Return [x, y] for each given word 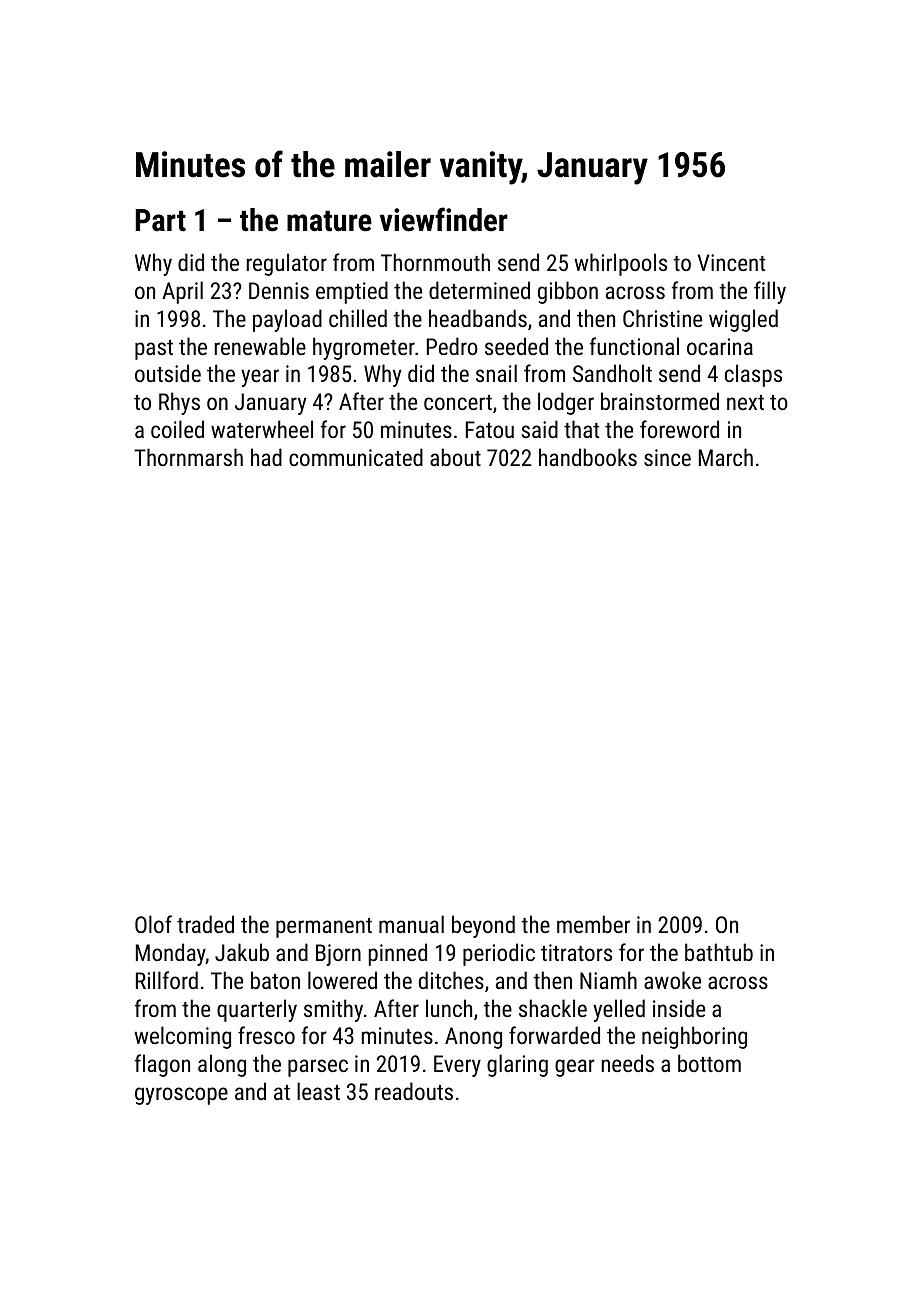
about [455, 457]
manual [411, 924]
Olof [153, 924]
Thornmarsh [188, 457]
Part [161, 220]
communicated [356, 457]
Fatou [490, 429]
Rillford [167, 980]
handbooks [588, 457]
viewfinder [444, 219]
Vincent [731, 262]
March [726, 457]
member [593, 924]
